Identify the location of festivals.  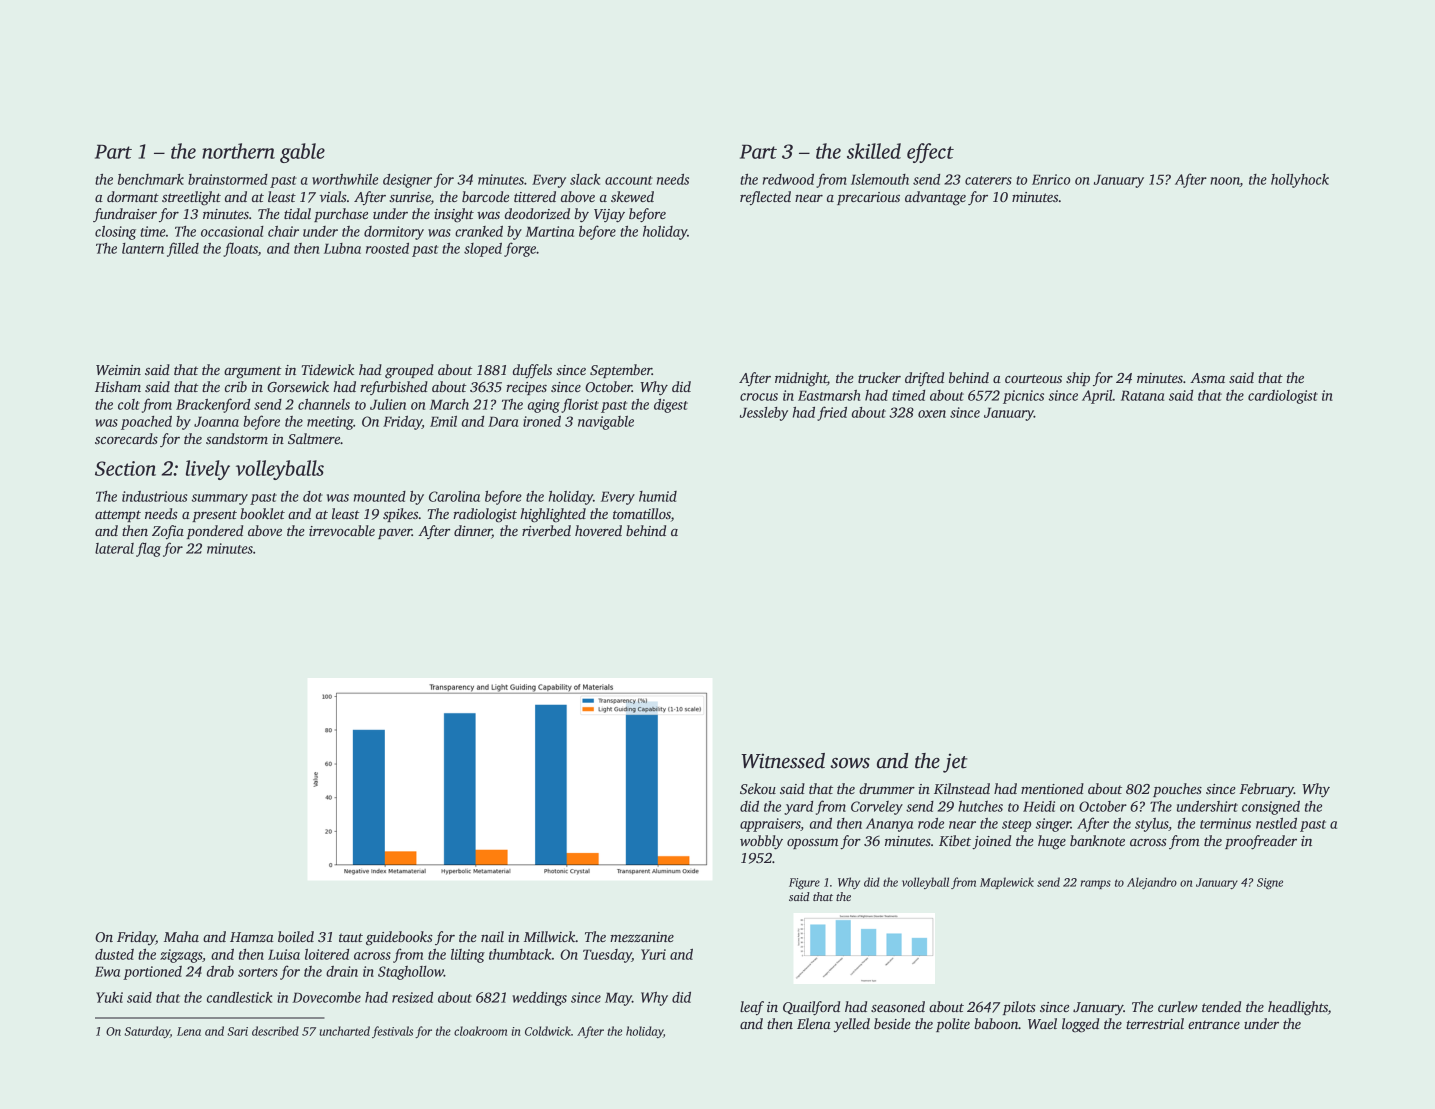
(392, 1032).
